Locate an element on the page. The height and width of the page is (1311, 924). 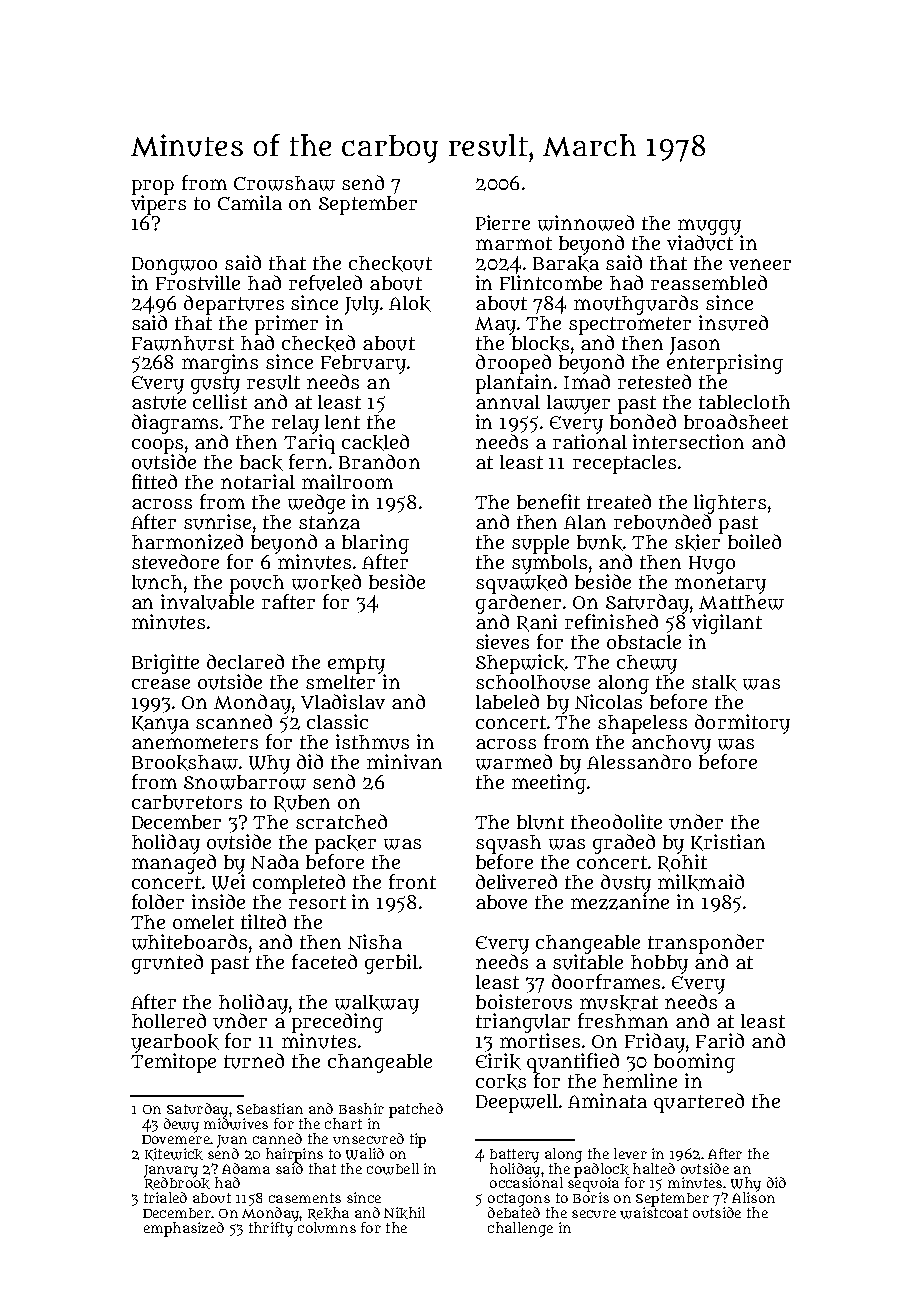
February is located at coordinates (363, 364).
